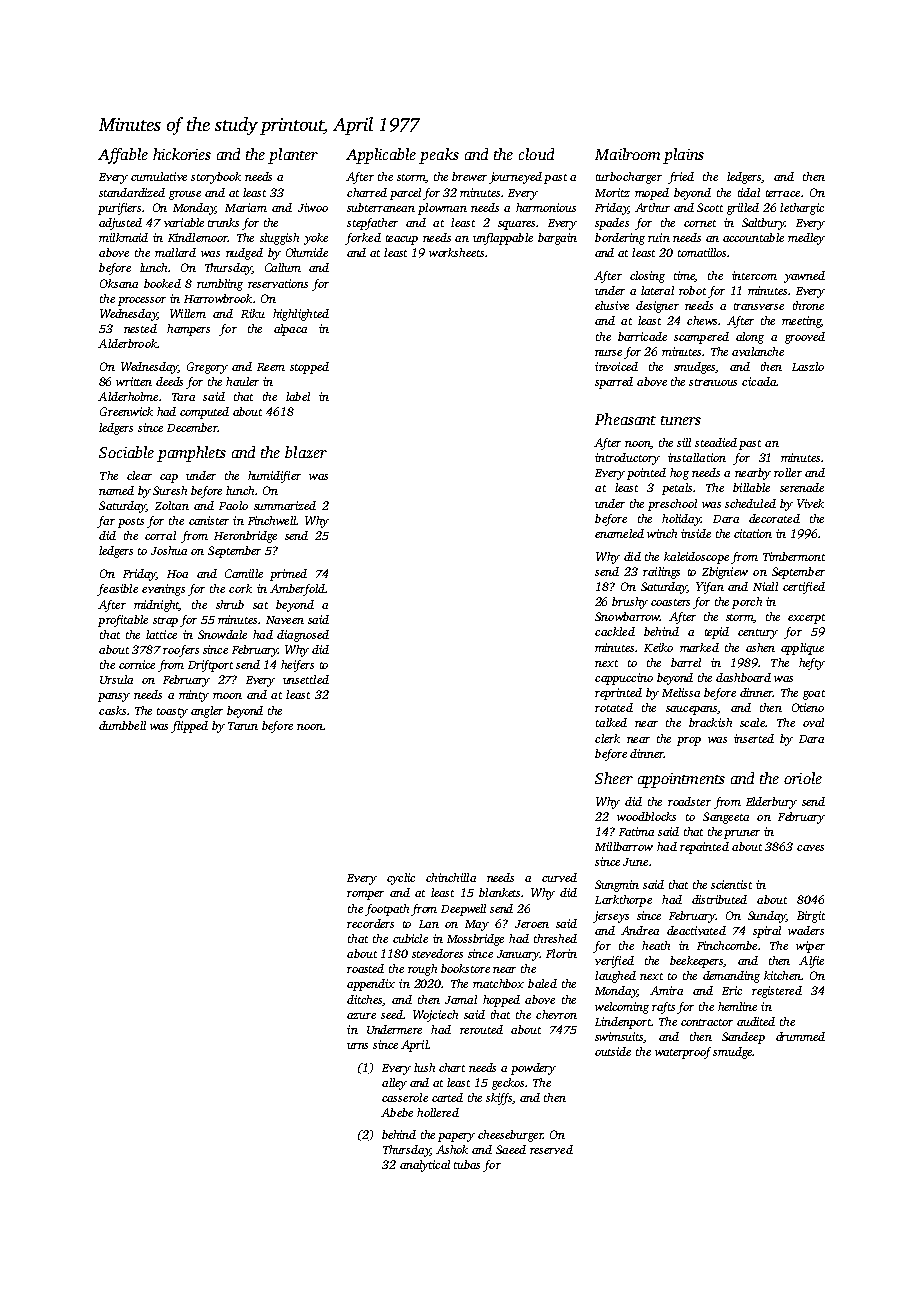 This screenshot has height=1308, width=924. What do you see at coordinates (810, 848) in the screenshot?
I see `caves` at bounding box center [810, 848].
